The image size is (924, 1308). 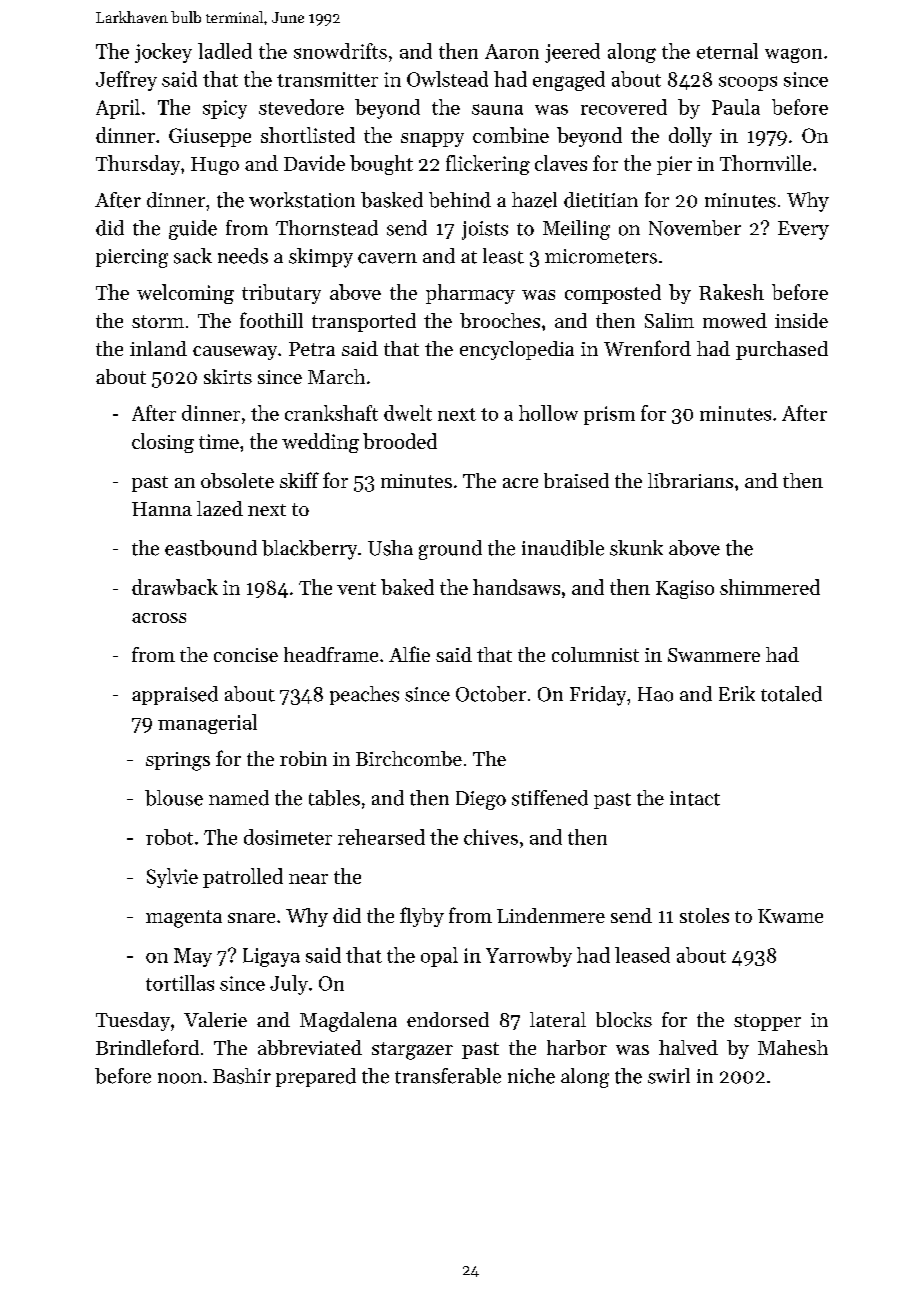 I want to click on eternal, so click(x=727, y=51).
